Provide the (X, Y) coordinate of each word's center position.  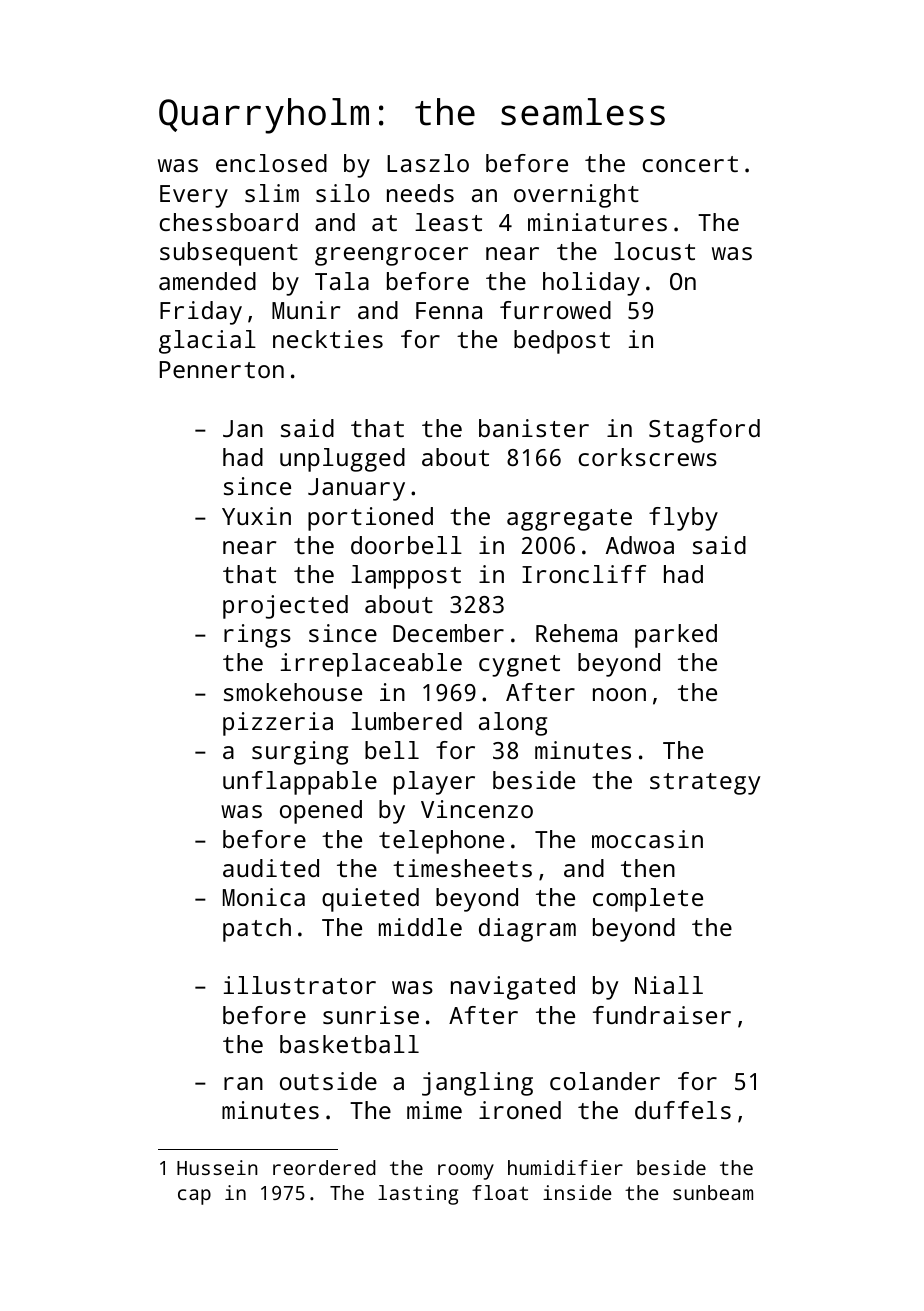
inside (577, 1192)
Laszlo (428, 163)
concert (690, 164)
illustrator (300, 985)
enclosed (271, 163)
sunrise (371, 1015)
